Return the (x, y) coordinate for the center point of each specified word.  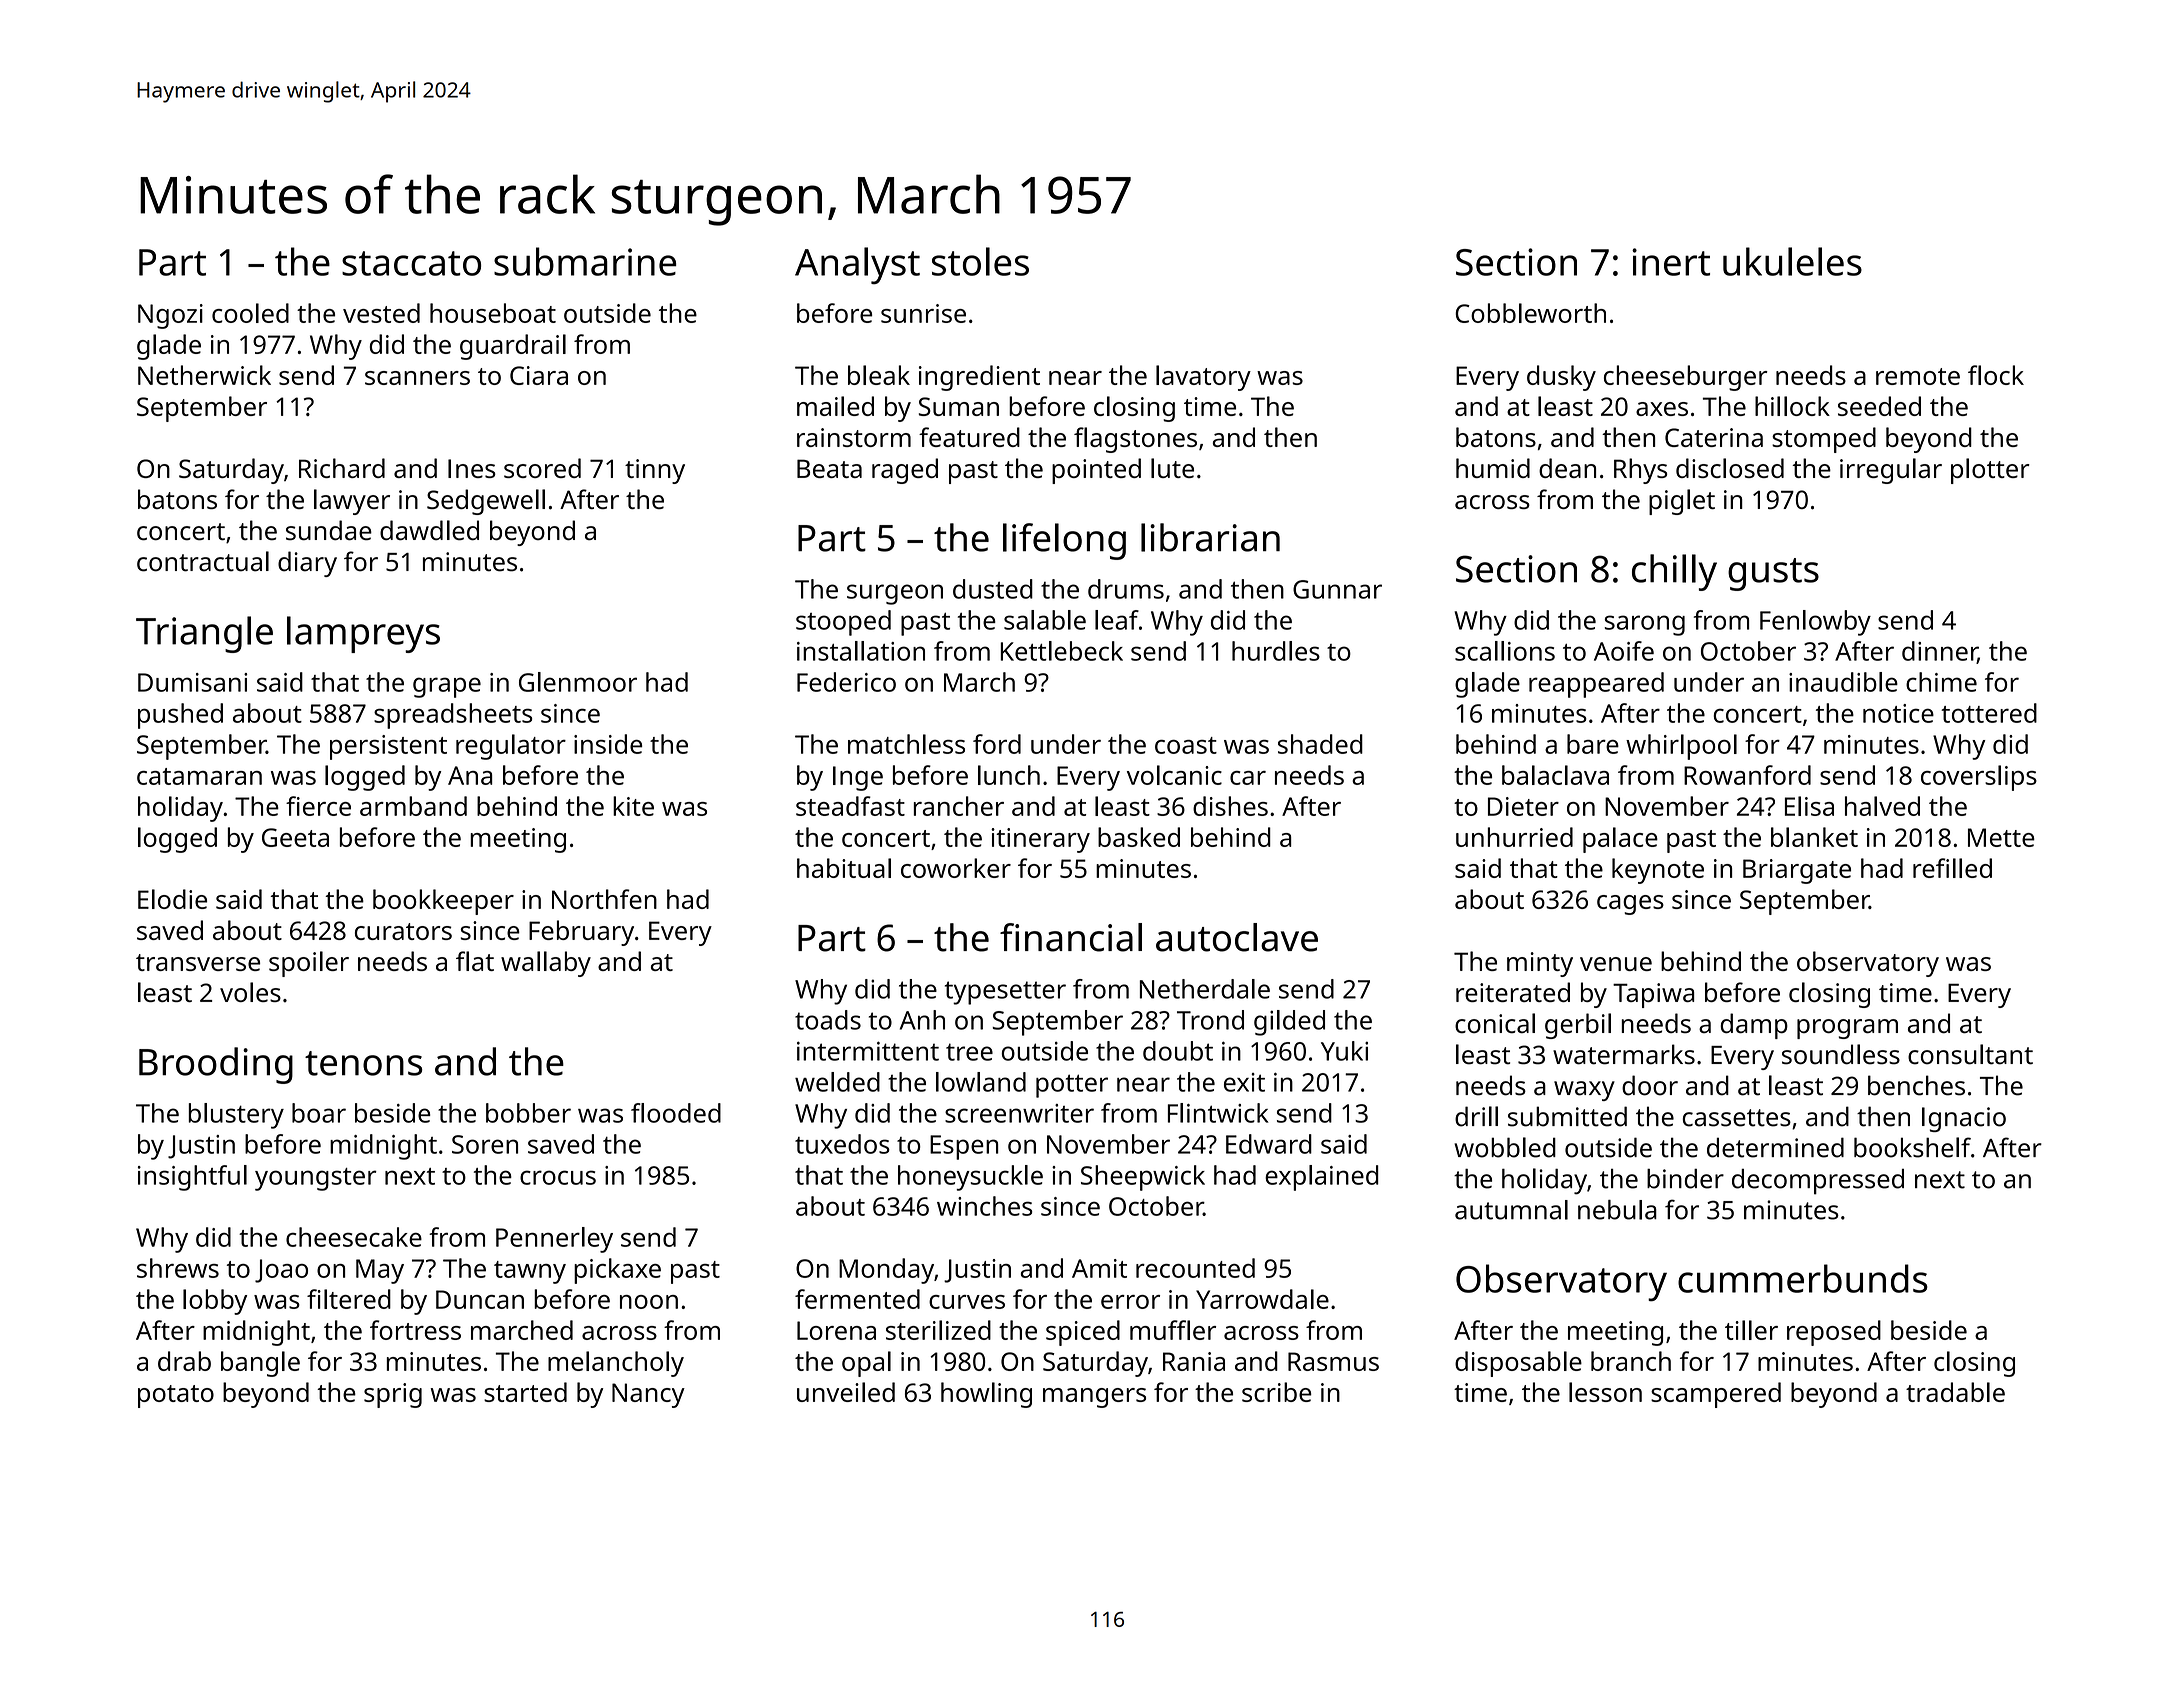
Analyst (857, 265)
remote (1918, 376)
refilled (1952, 868)
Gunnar (1337, 589)
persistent (388, 747)
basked (1139, 837)
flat (475, 961)
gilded (1289, 1023)
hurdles (1276, 651)
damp (1754, 1026)
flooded (676, 1113)
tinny (655, 471)
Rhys (1640, 471)
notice (1898, 713)
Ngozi (170, 316)
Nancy (648, 1395)
